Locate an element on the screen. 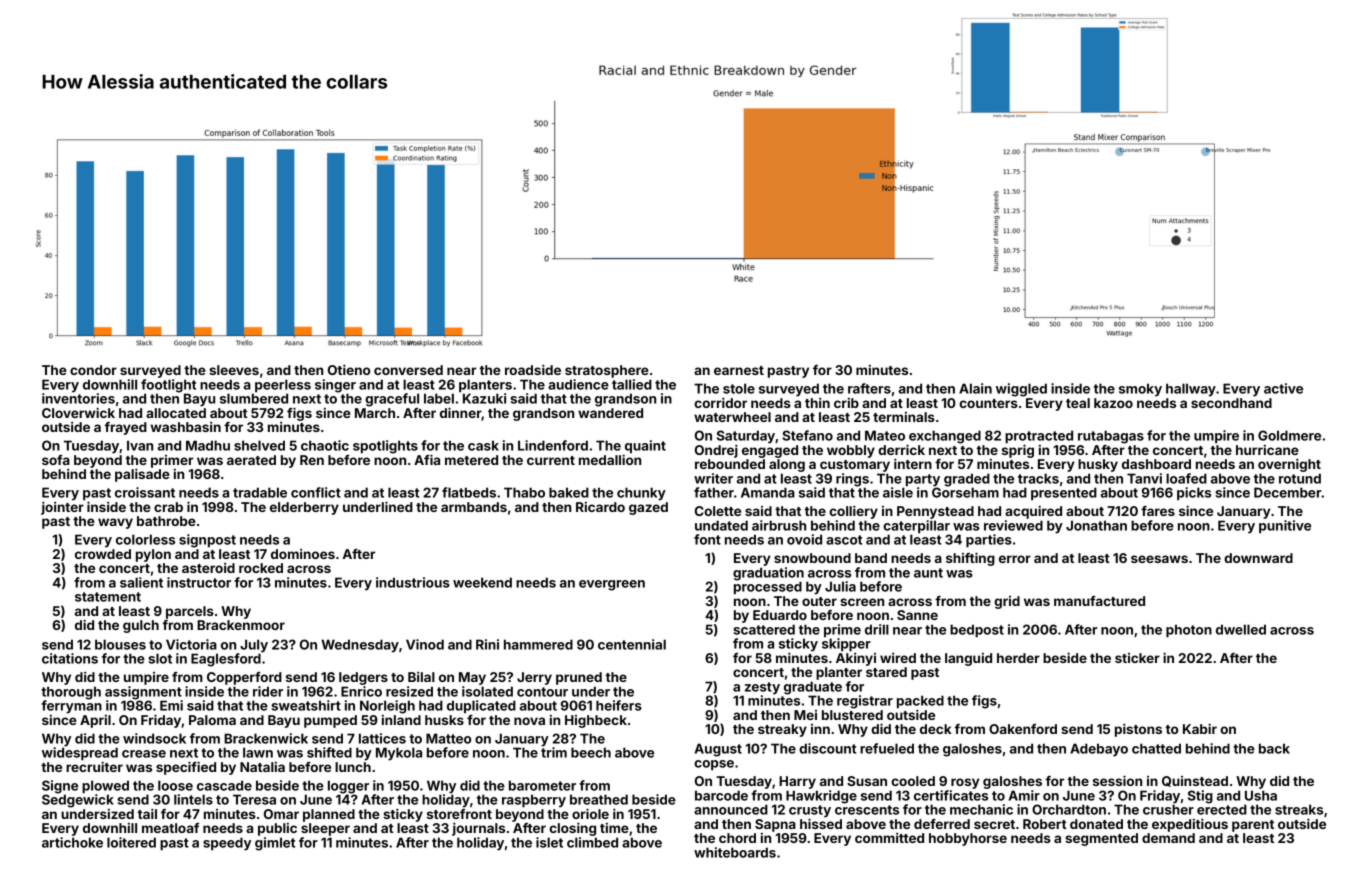 This screenshot has width=1372, height=887. Otieno is located at coordinates (349, 369).
